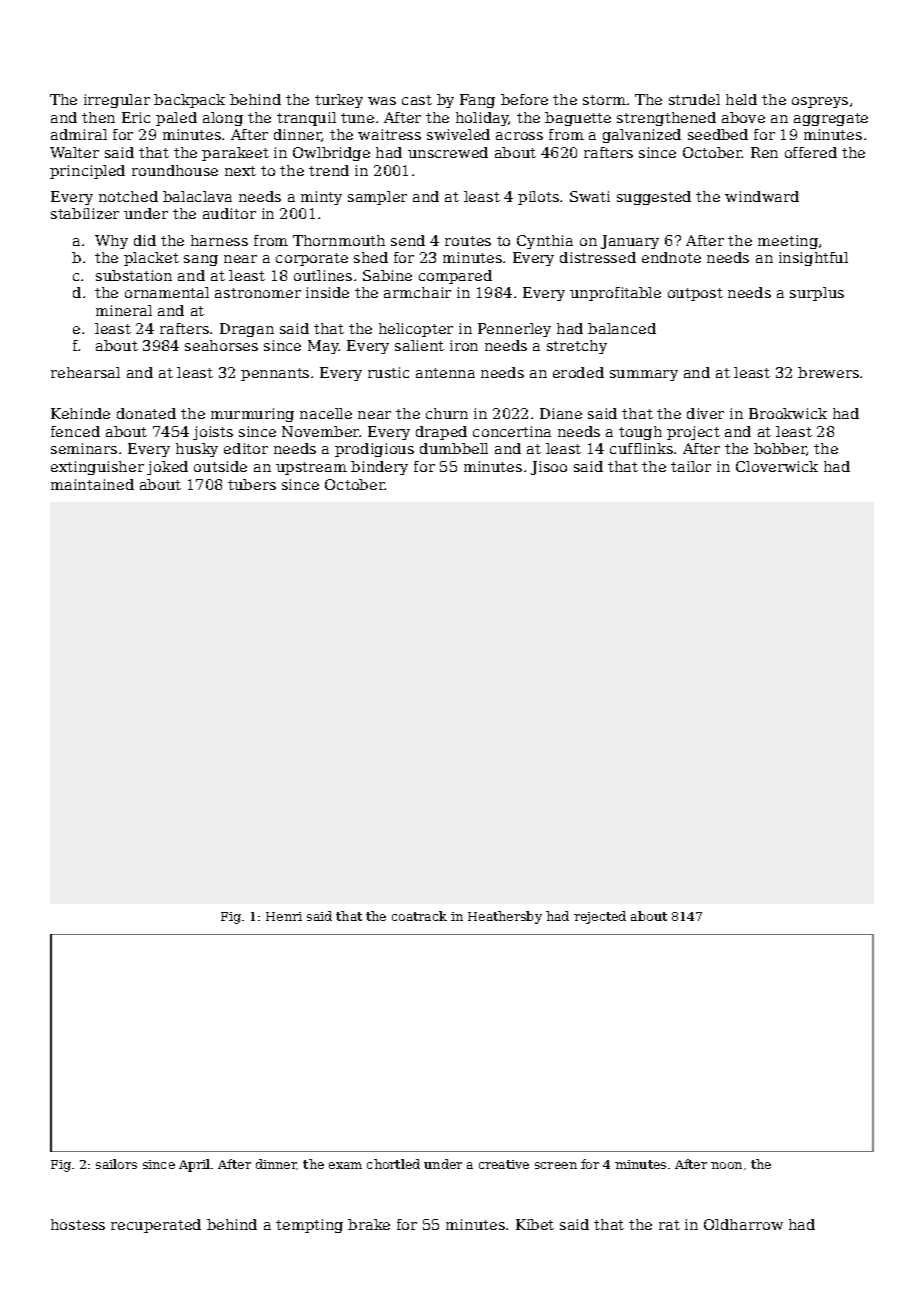  I want to click on maintained, so click(92, 484).
